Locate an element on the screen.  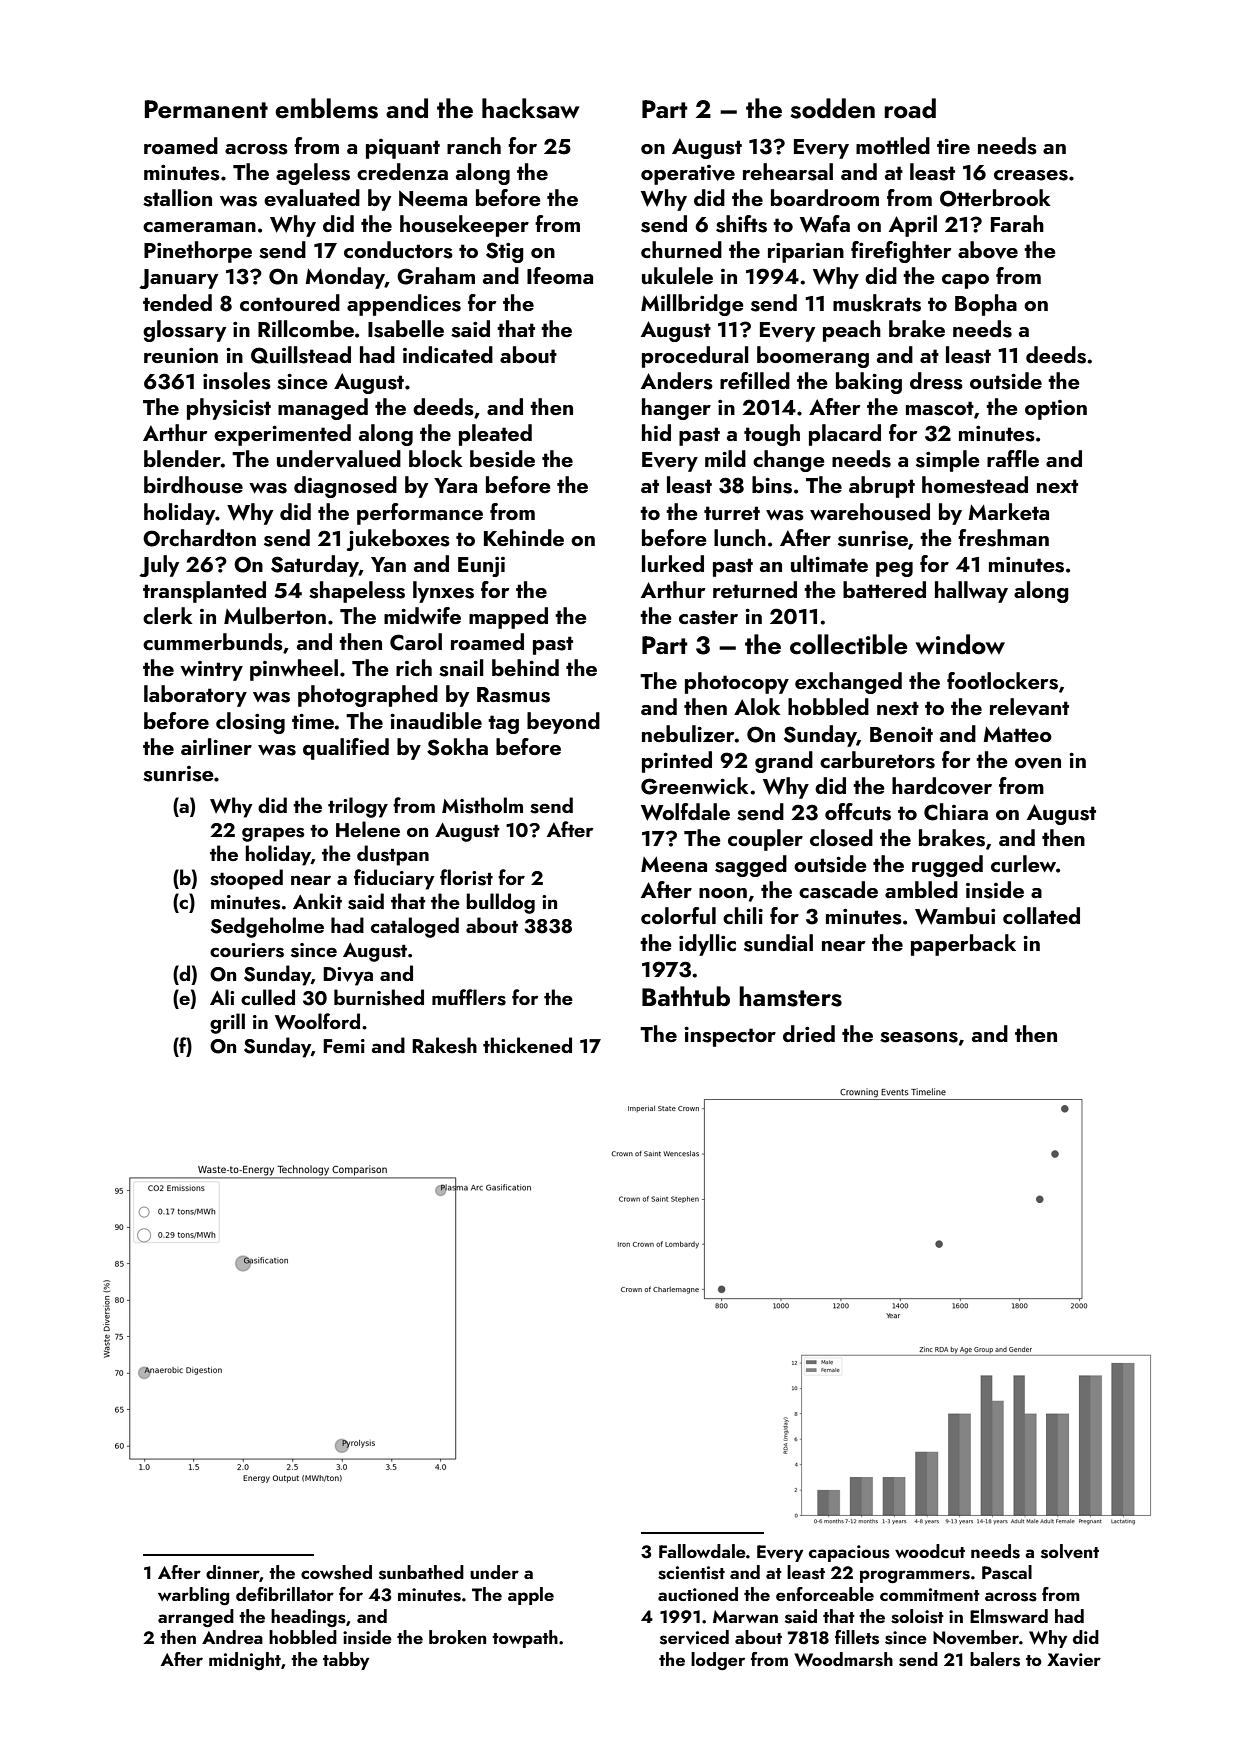
tabby is located at coordinates (346, 1661).
